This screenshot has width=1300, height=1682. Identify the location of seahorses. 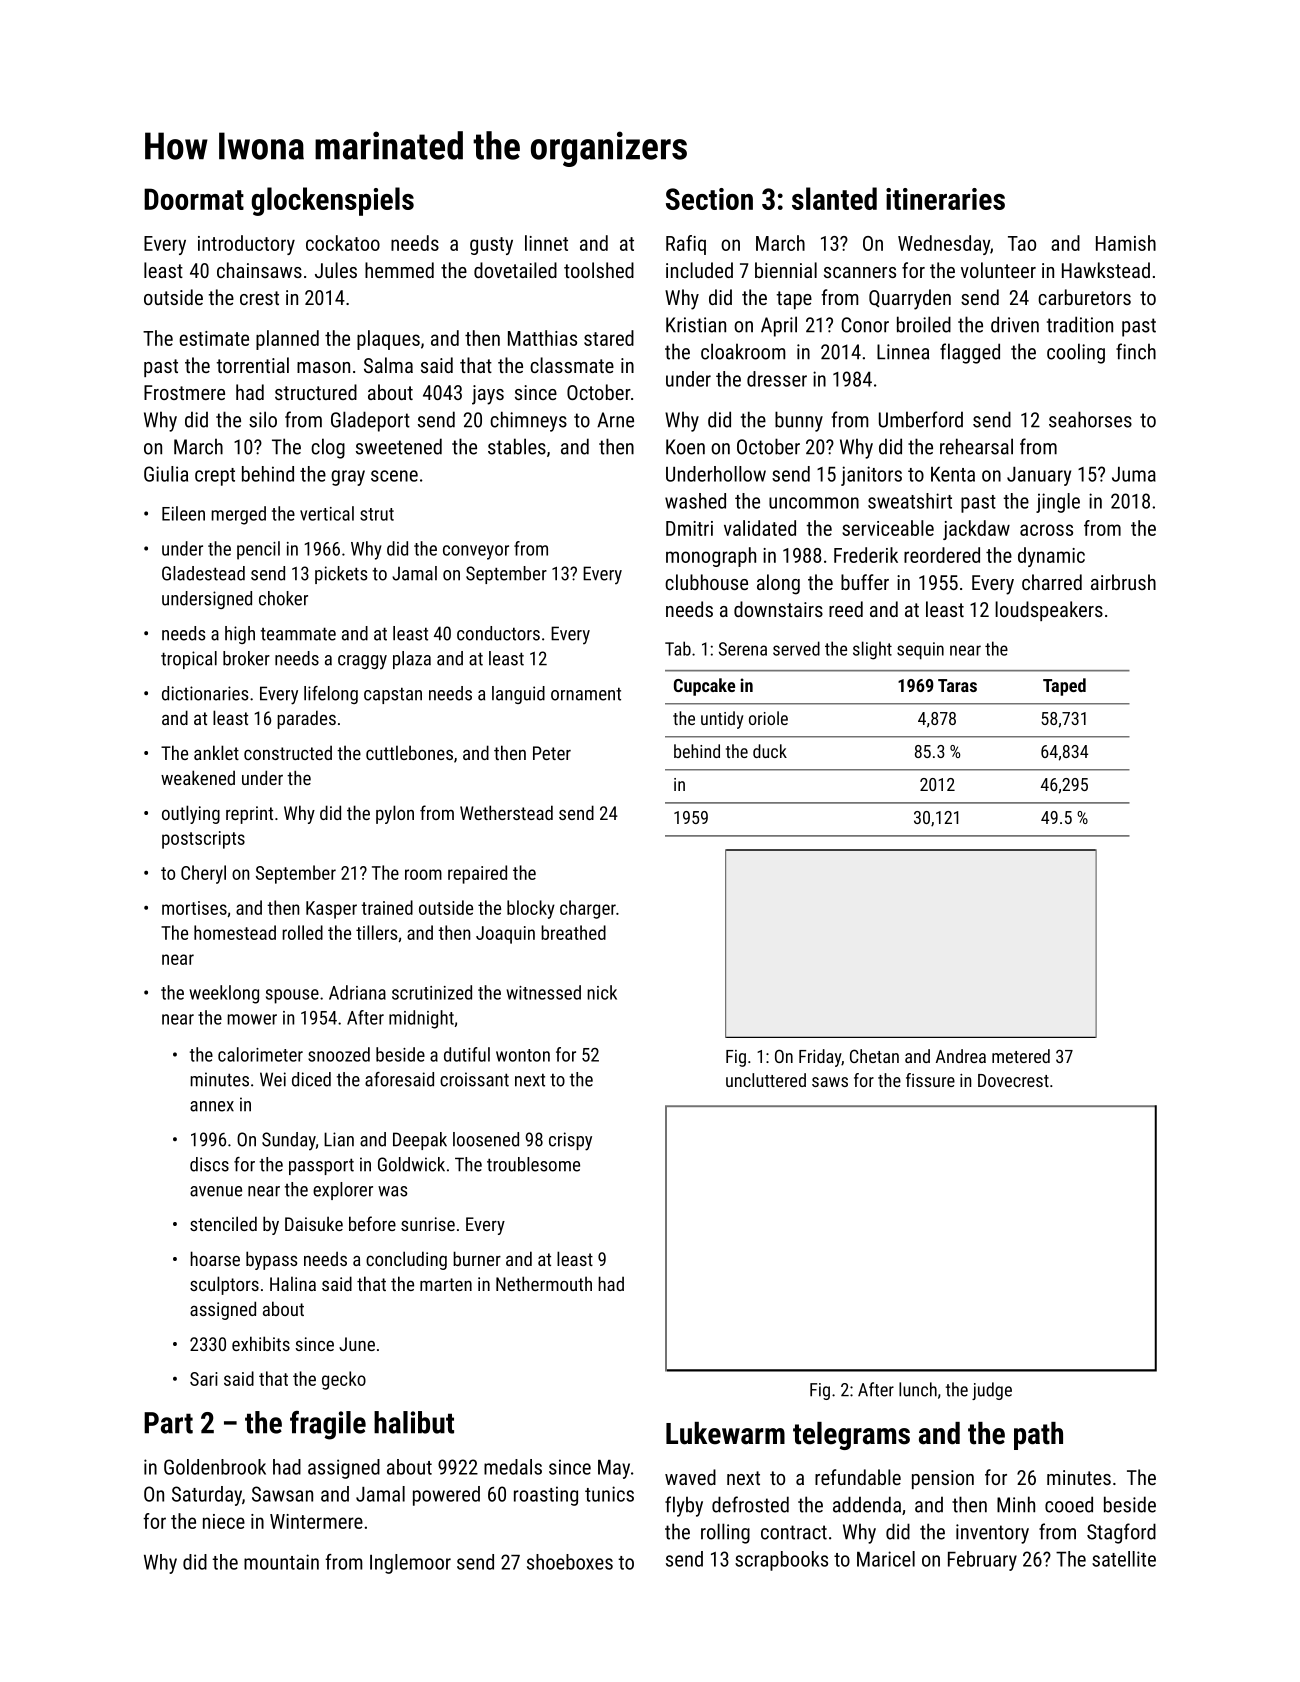
(1090, 419).
